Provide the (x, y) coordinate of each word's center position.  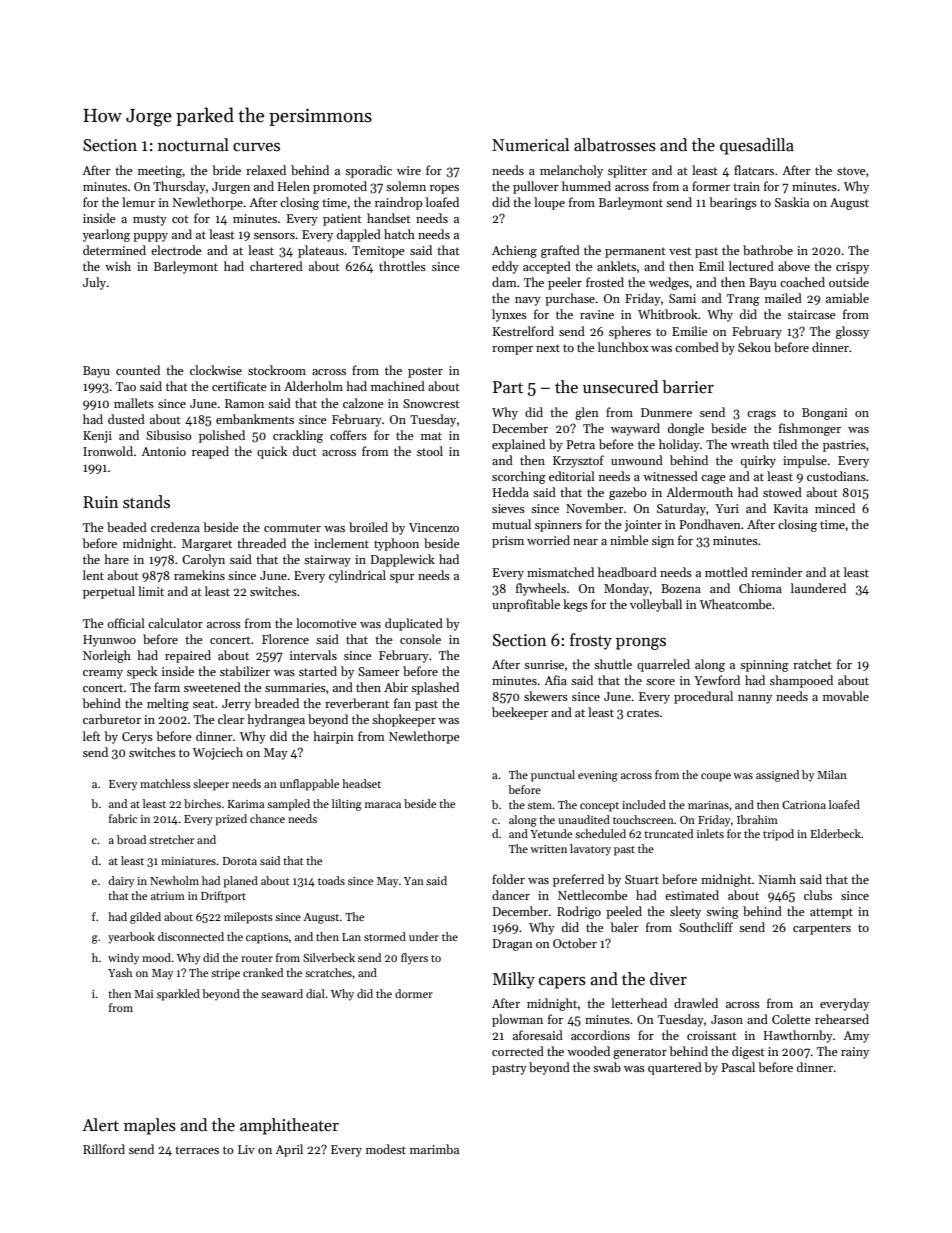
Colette (791, 1019)
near (585, 542)
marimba (434, 1149)
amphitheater (289, 1126)
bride (226, 170)
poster (425, 372)
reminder (777, 572)
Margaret (207, 545)
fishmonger (810, 429)
